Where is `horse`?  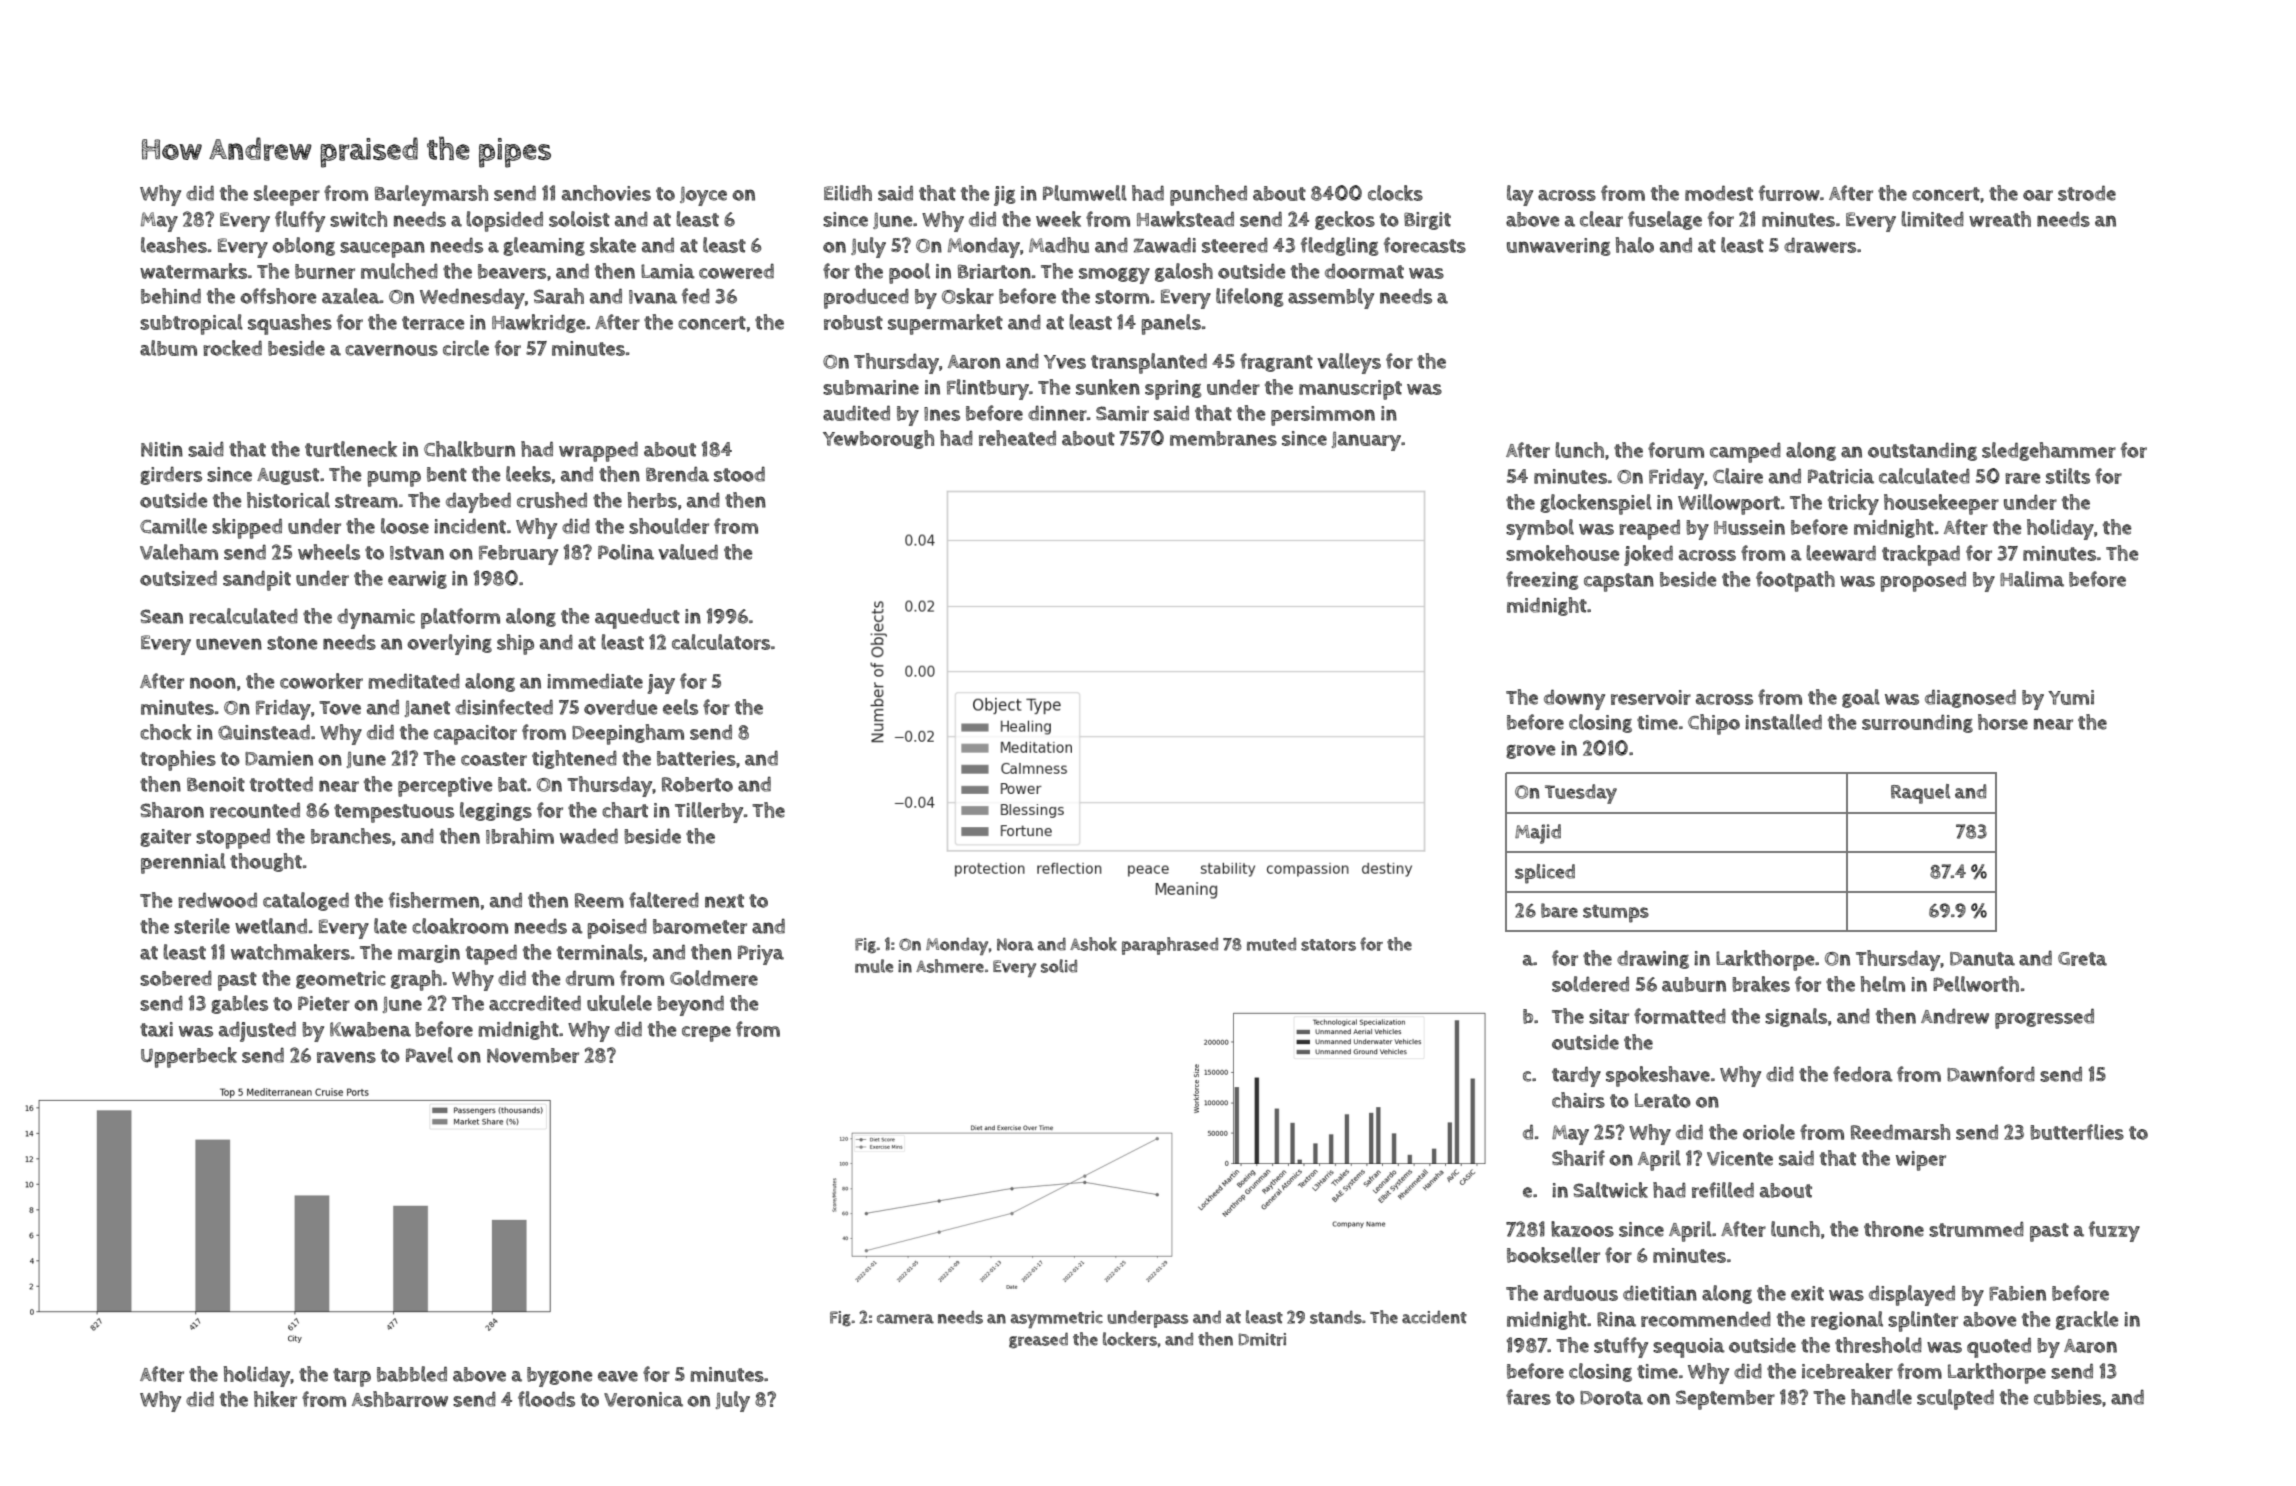
horse is located at coordinates (2003, 722).
